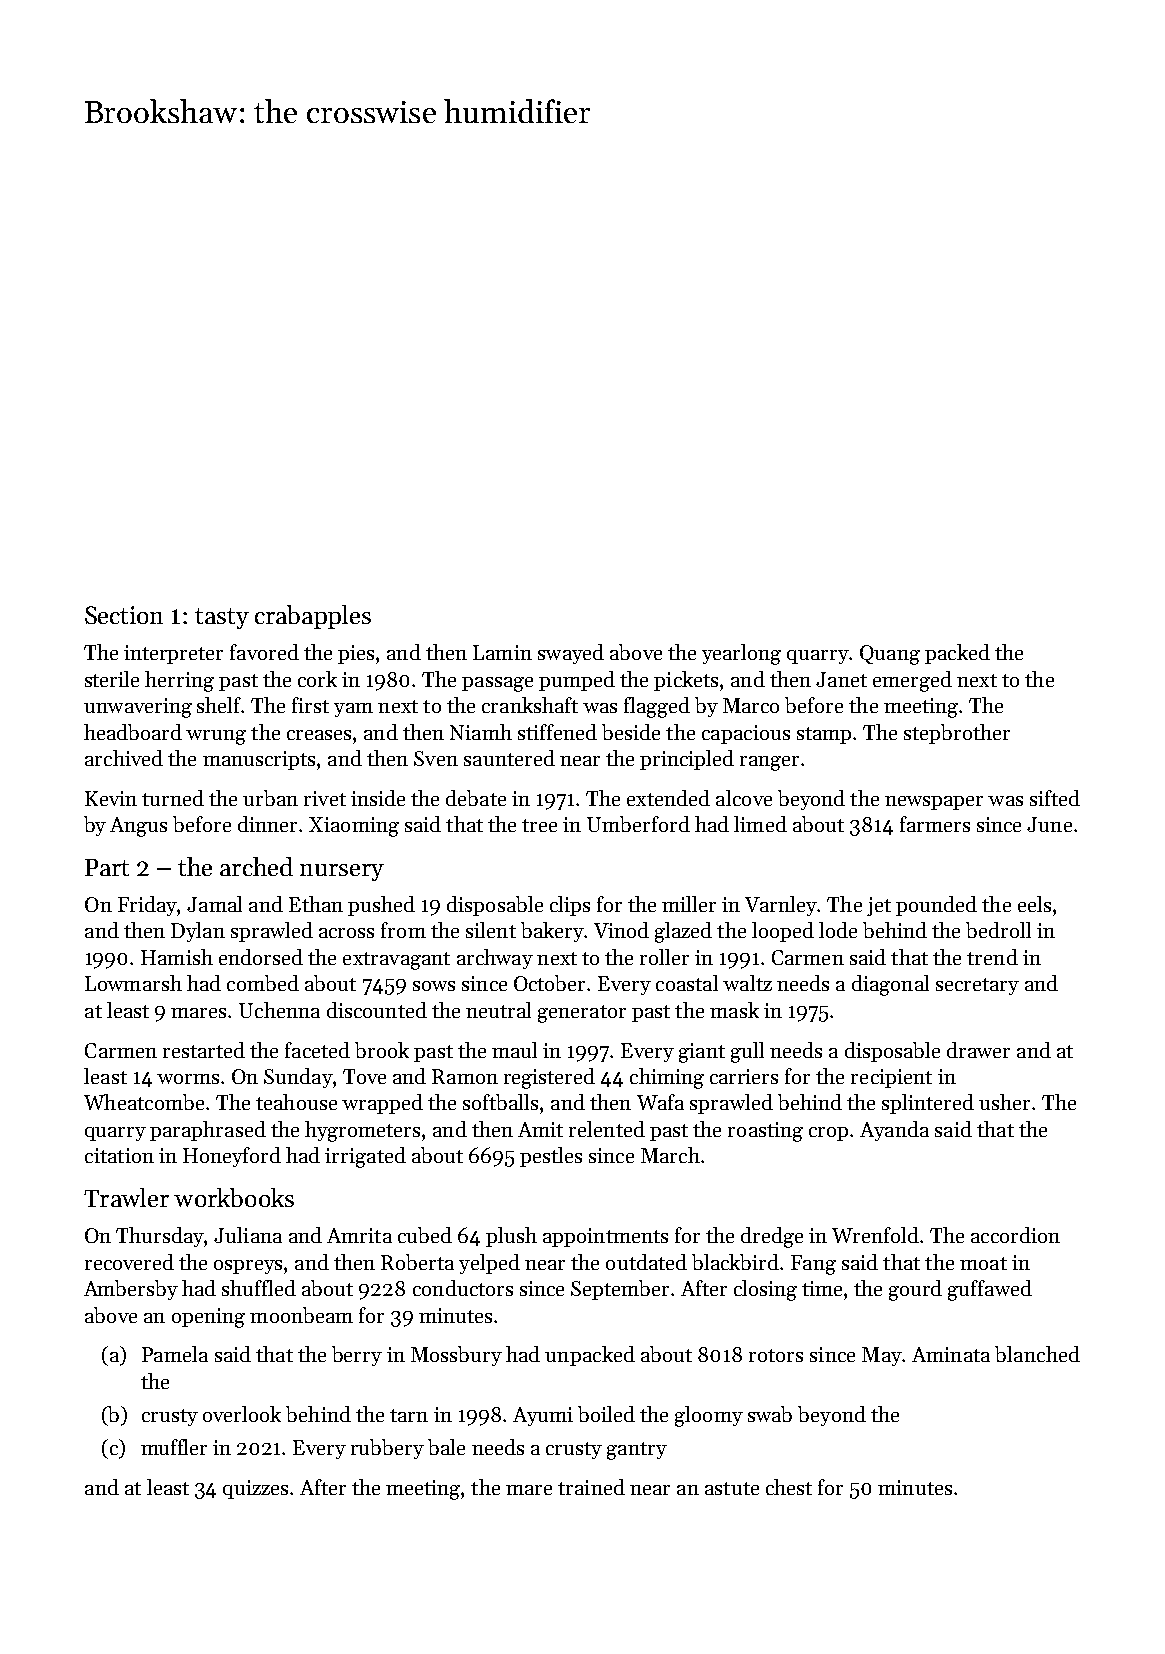  I want to click on trained, so click(591, 1487).
